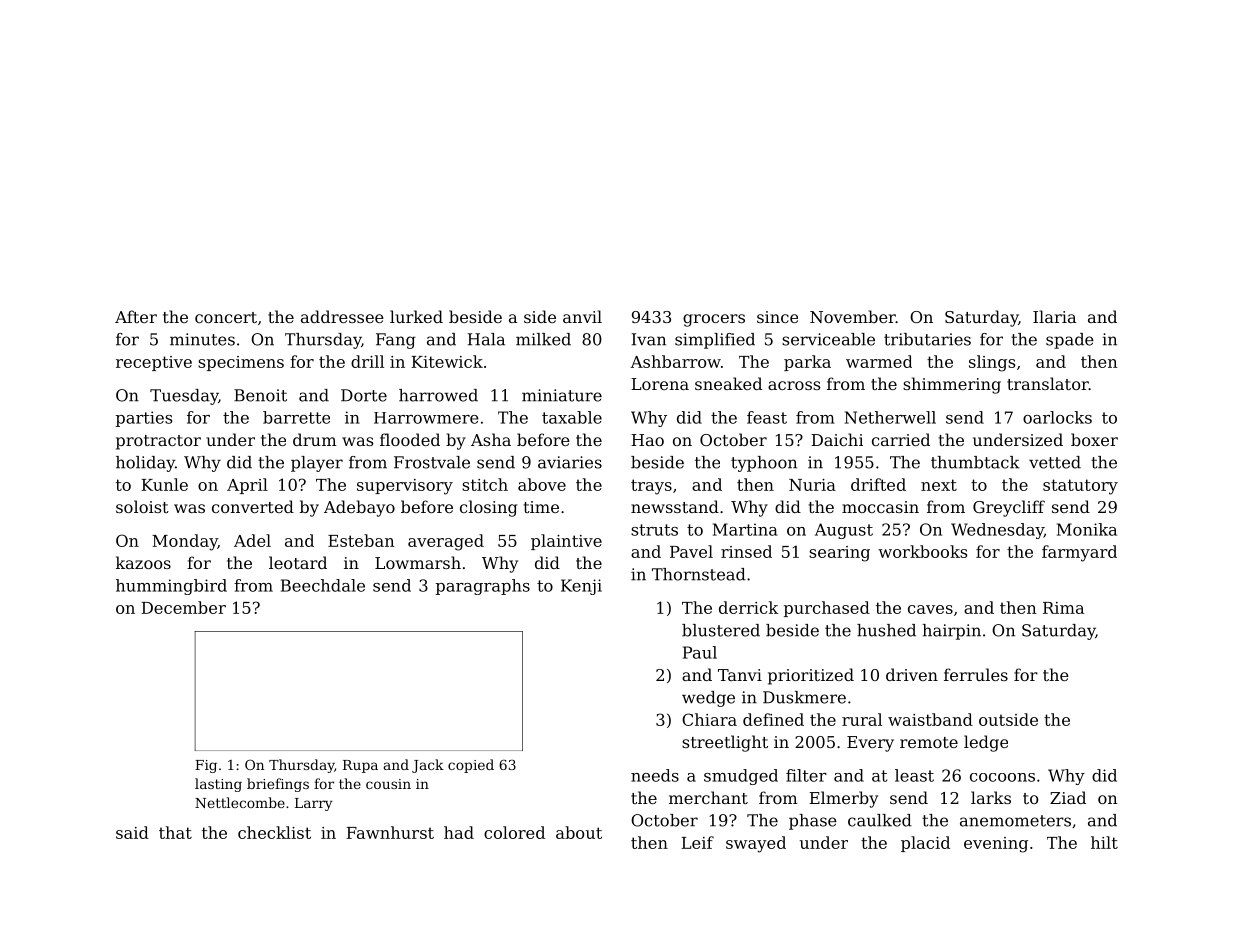 The width and height of the screenshot is (1233, 952). Describe the element at coordinates (745, 529) in the screenshot. I see `Martina` at that location.
